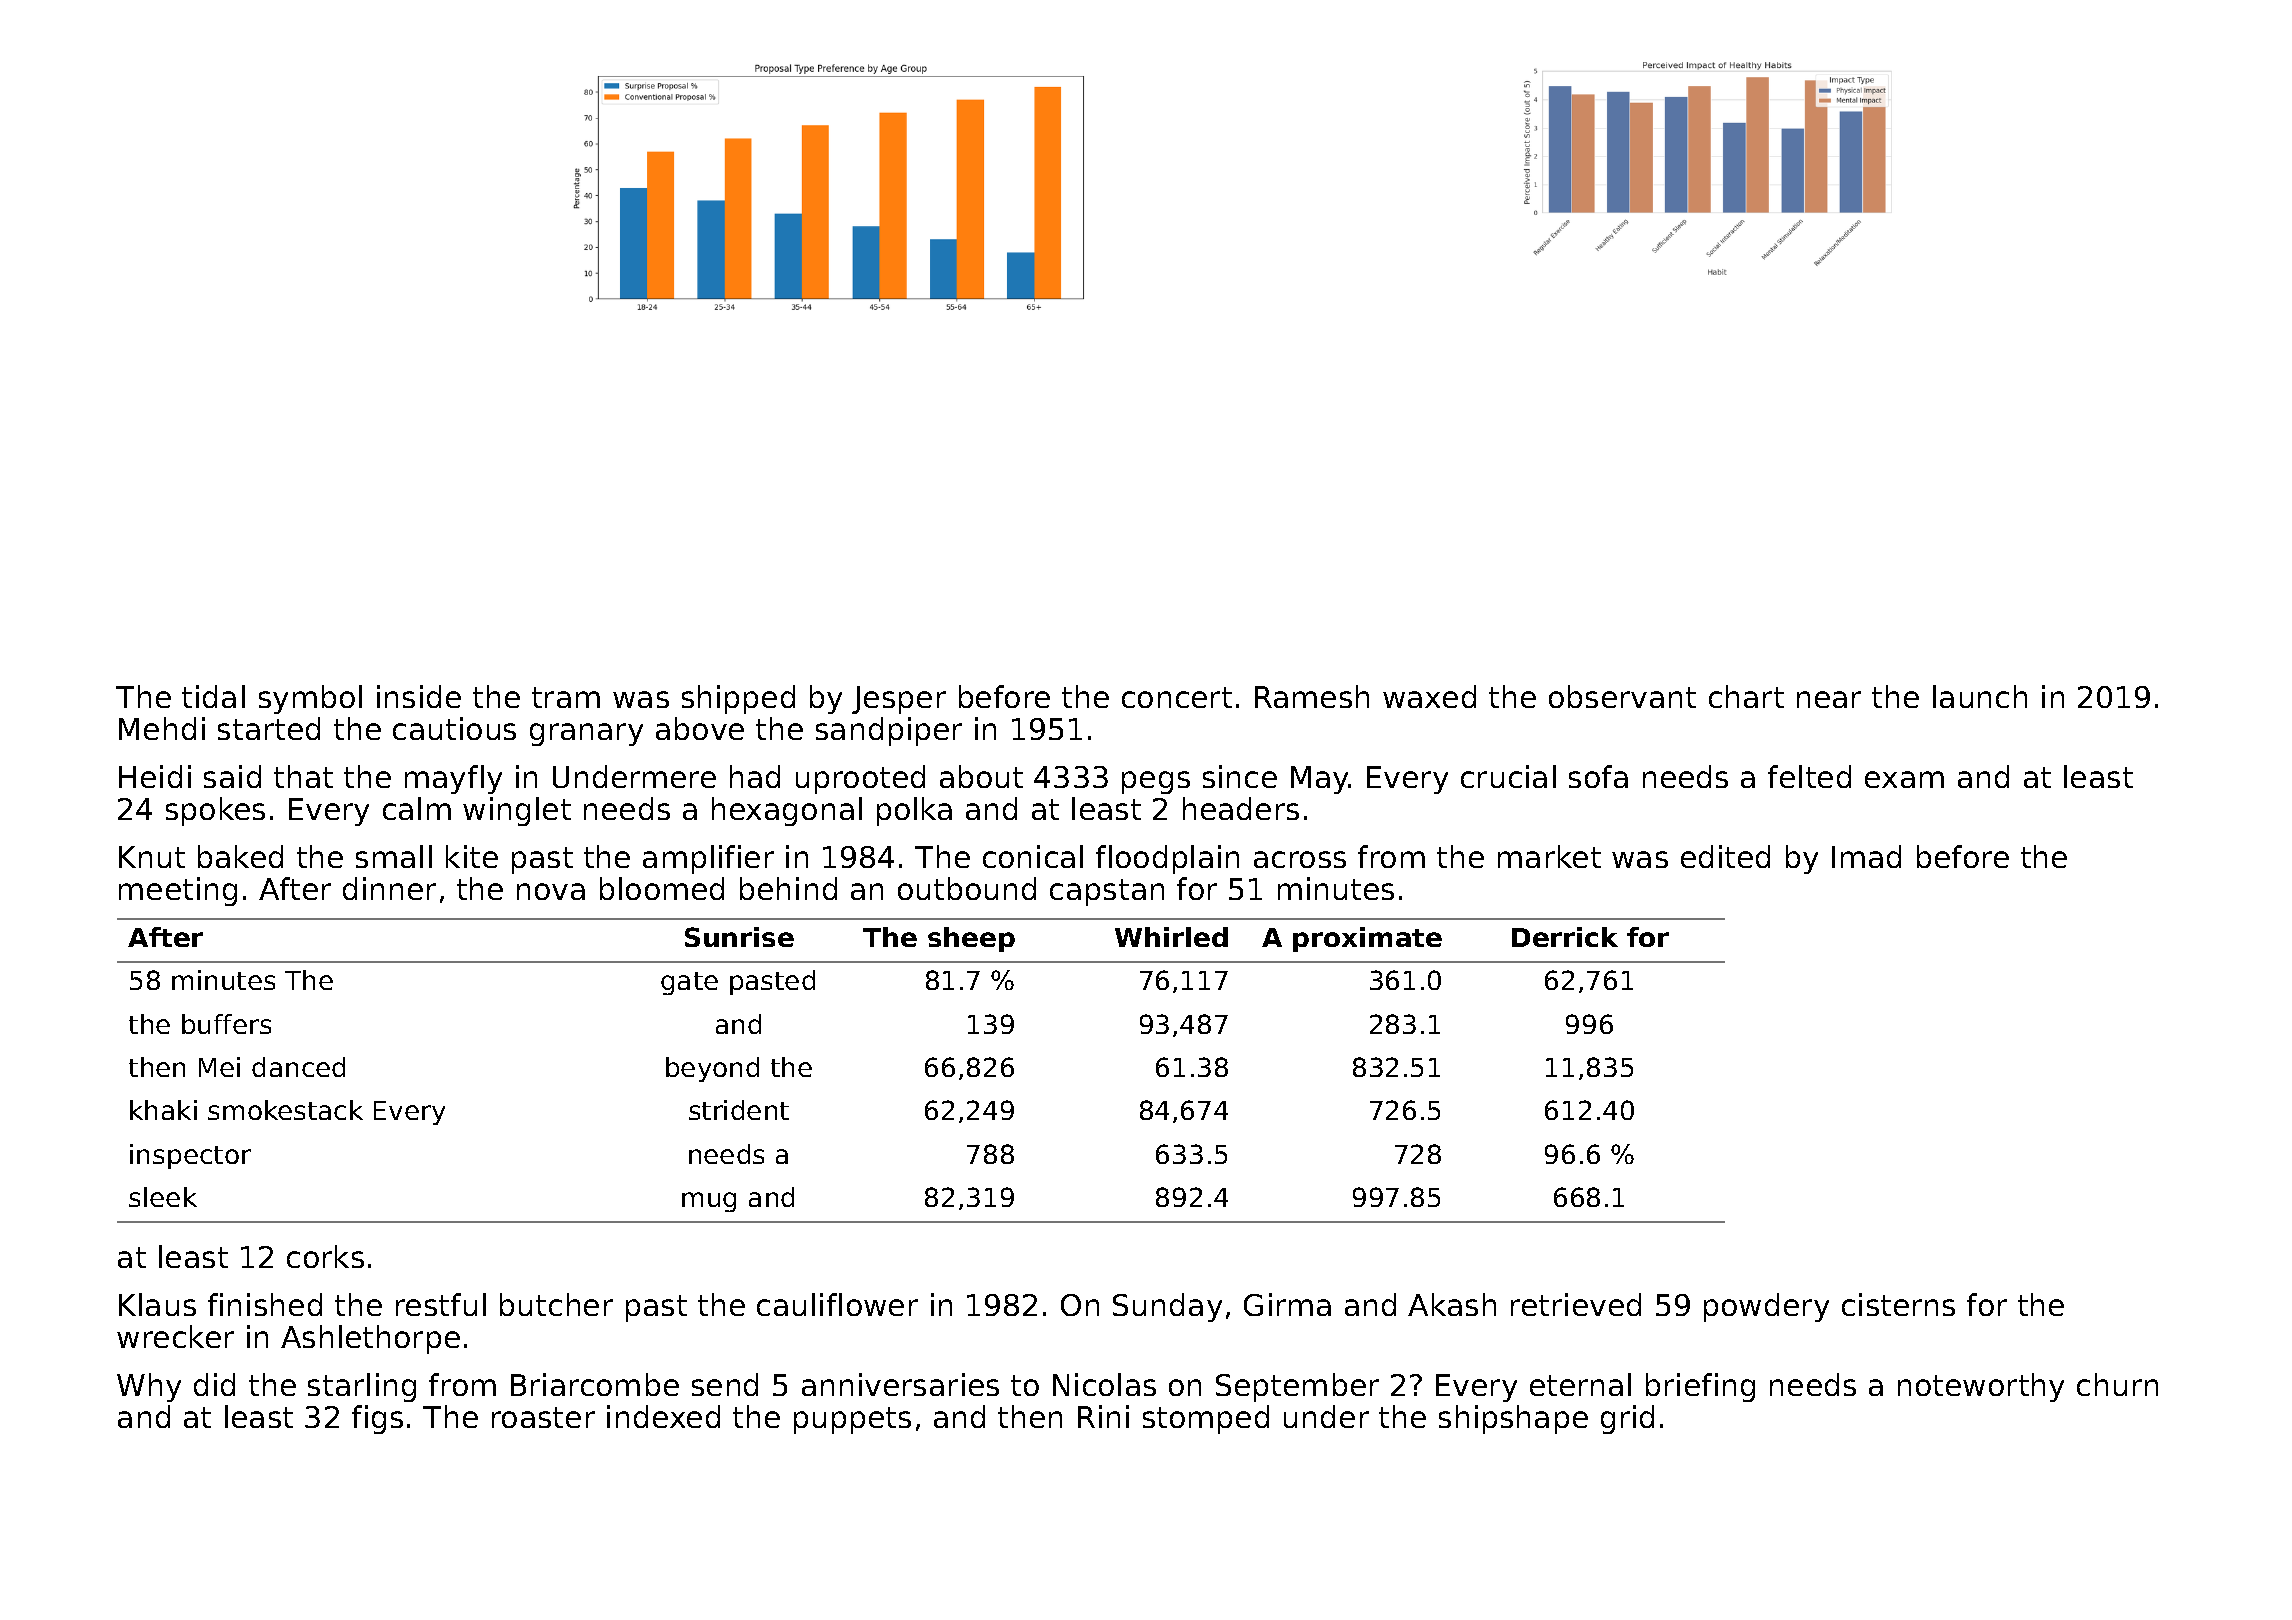  What do you see at coordinates (1898, 1304) in the page?
I see `cisterns` at bounding box center [1898, 1304].
